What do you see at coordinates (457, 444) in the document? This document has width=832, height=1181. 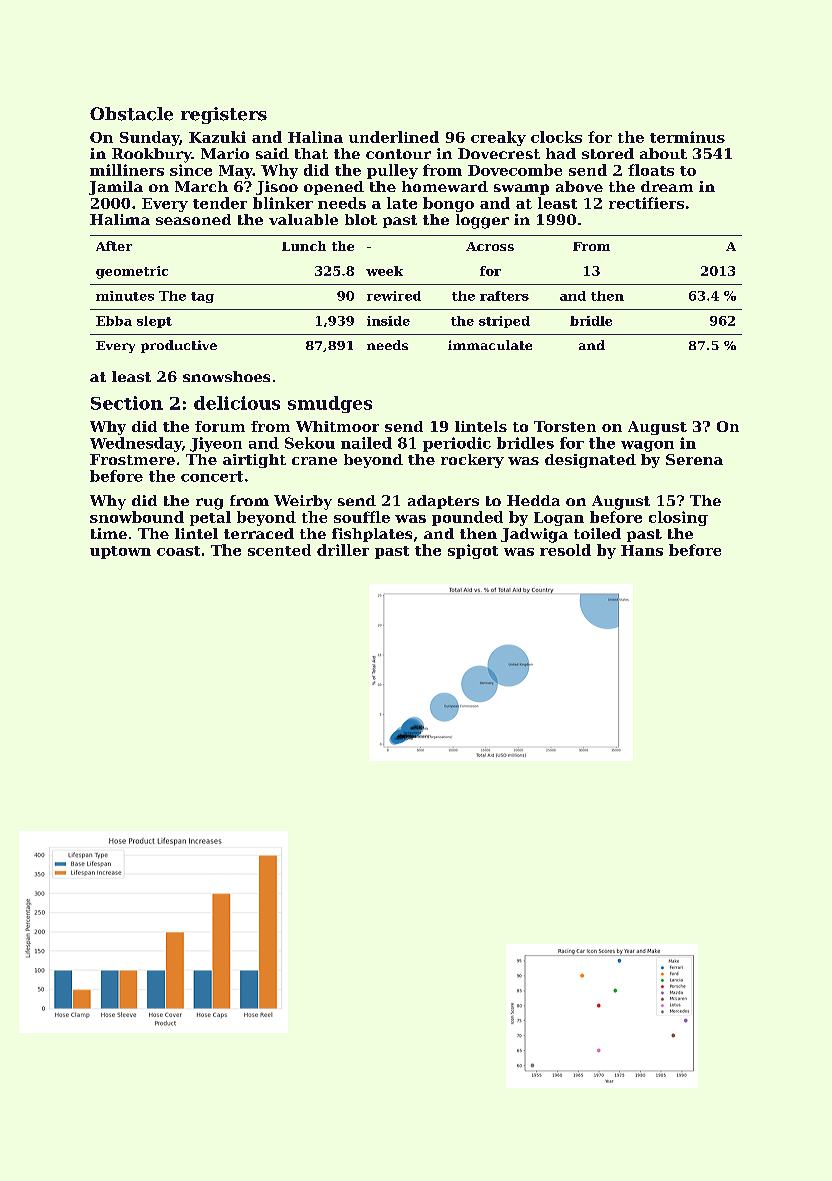 I see `periodic` at bounding box center [457, 444].
